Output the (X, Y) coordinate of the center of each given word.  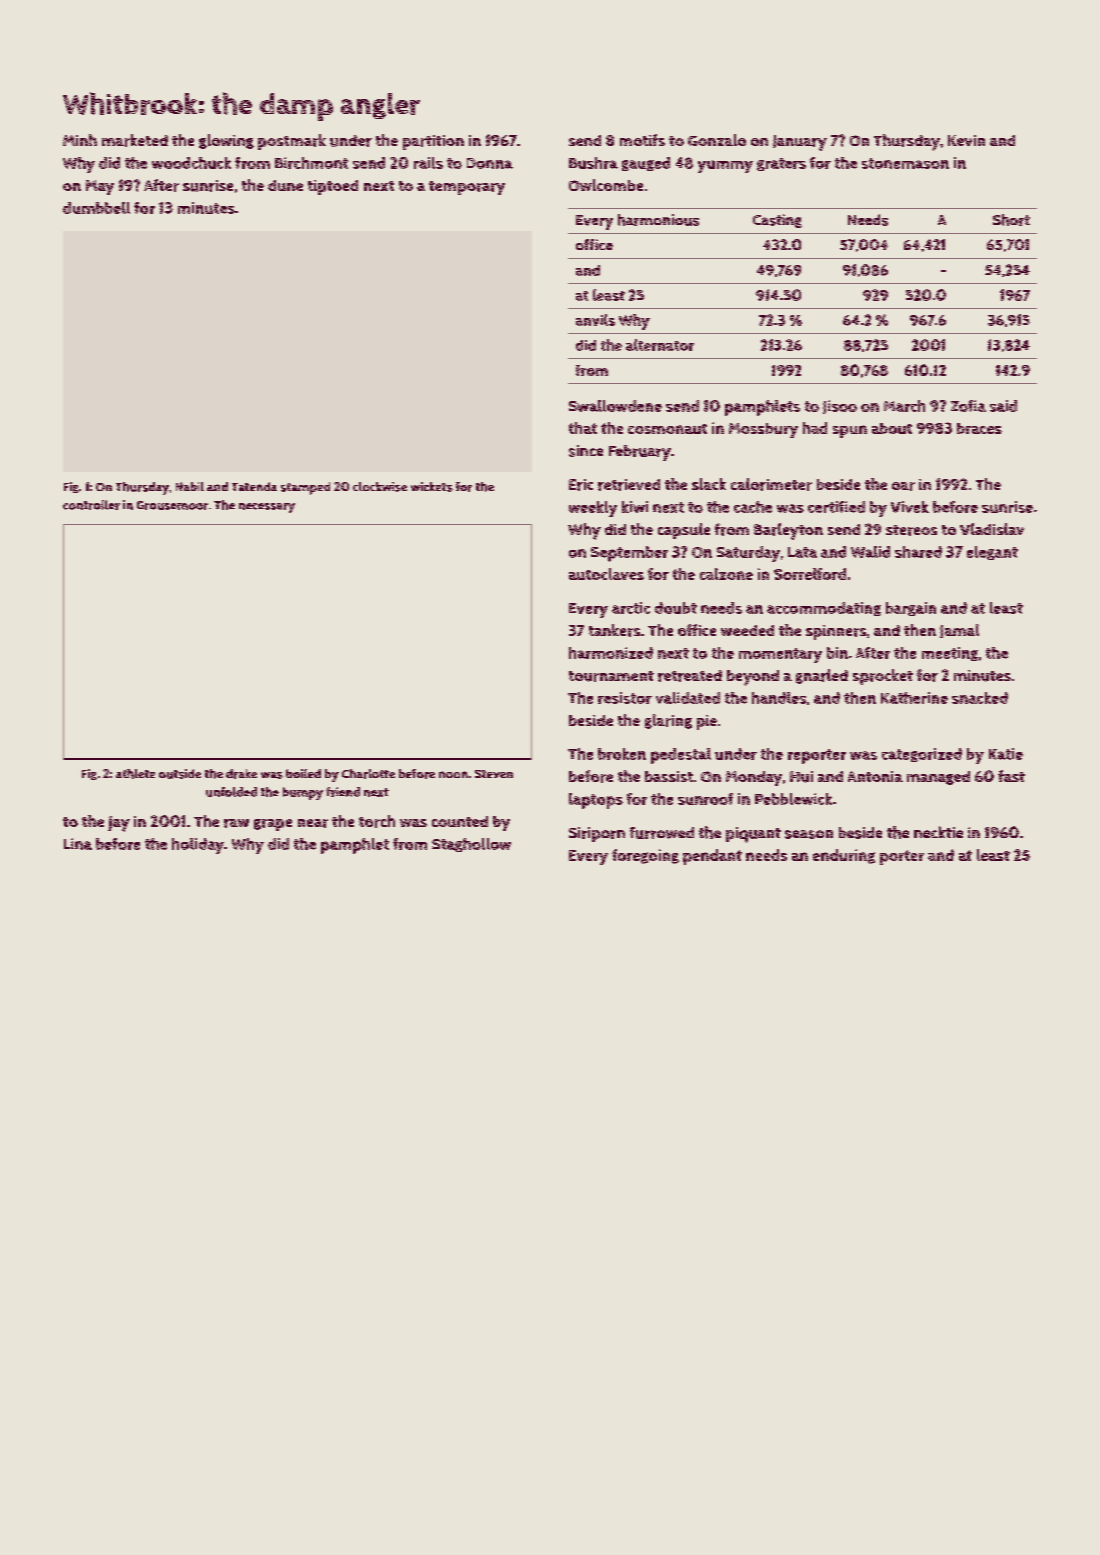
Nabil (190, 486)
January (800, 143)
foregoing (645, 856)
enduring (844, 856)
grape (273, 825)
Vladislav (992, 529)
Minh (80, 140)
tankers (614, 630)
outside (180, 774)
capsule (684, 531)
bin (837, 653)
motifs (642, 140)
